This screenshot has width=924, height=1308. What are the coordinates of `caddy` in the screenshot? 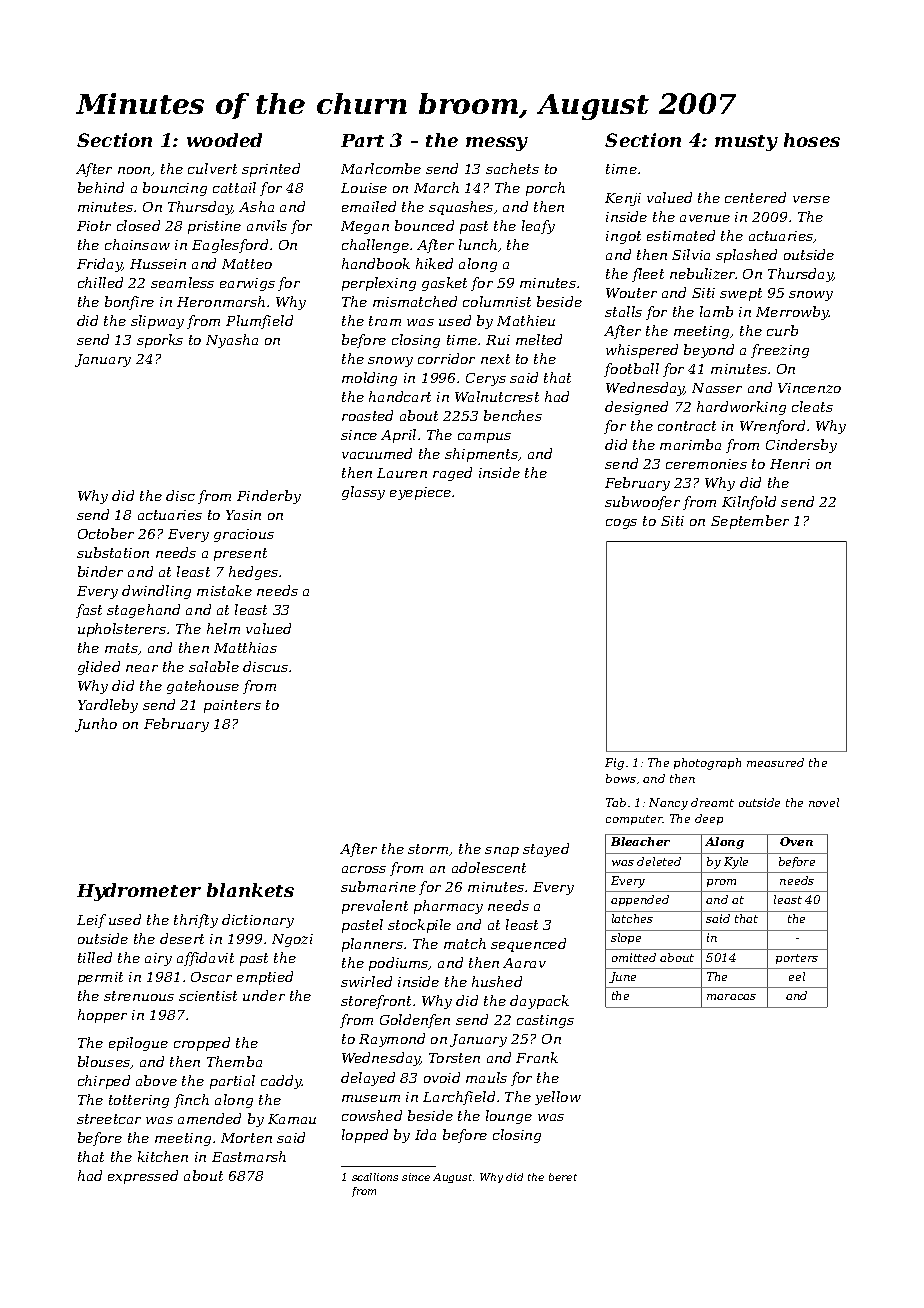 It's located at (281, 1082).
